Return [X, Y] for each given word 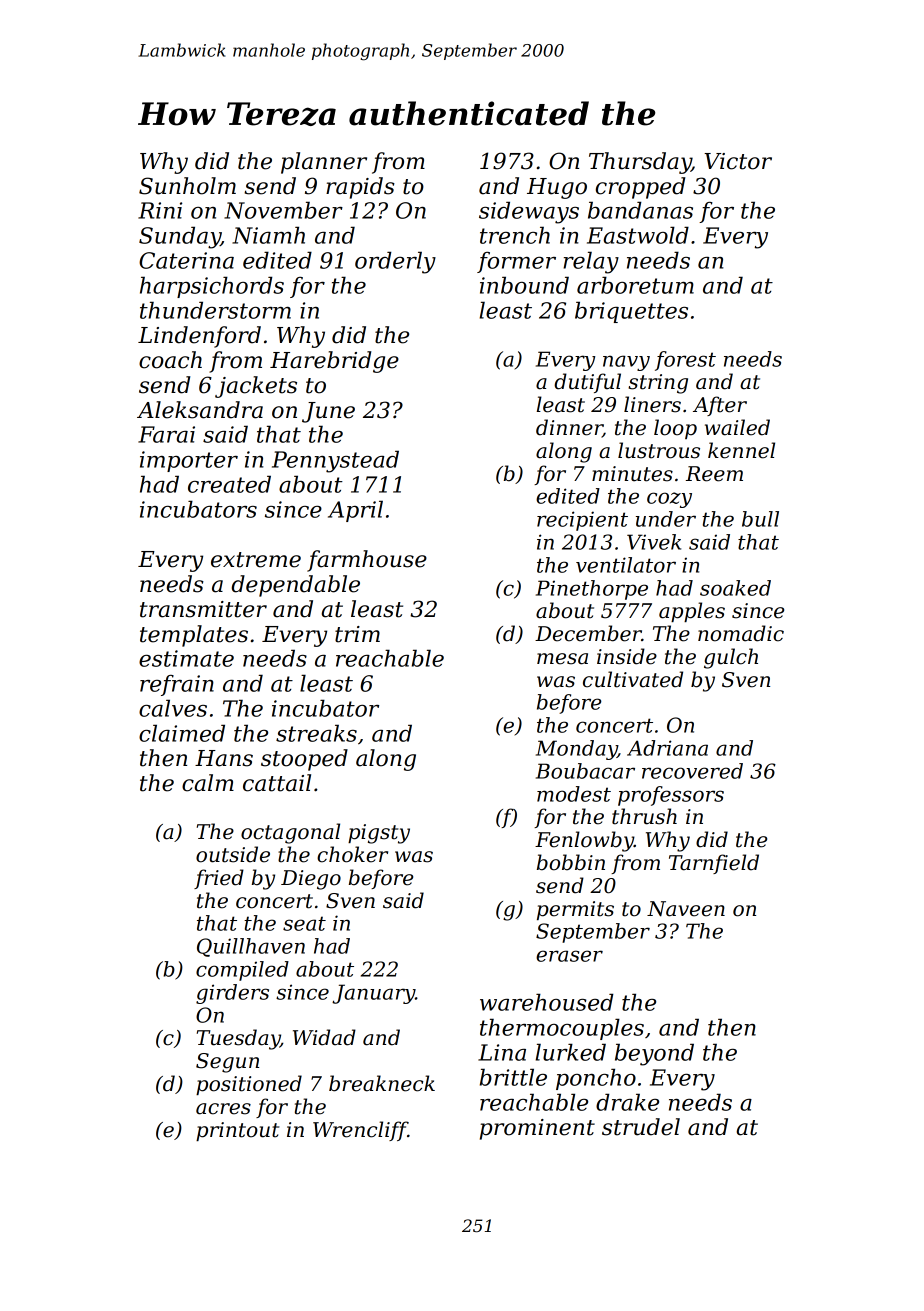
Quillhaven [251, 947]
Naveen [686, 909]
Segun [227, 1063]
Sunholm [187, 186]
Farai [166, 434]
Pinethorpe [592, 590]
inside [627, 656]
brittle [513, 1077]
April [355, 511]
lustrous [659, 450]
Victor [738, 161]
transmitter [203, 609]
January [373, 994]
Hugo [557, 188]
